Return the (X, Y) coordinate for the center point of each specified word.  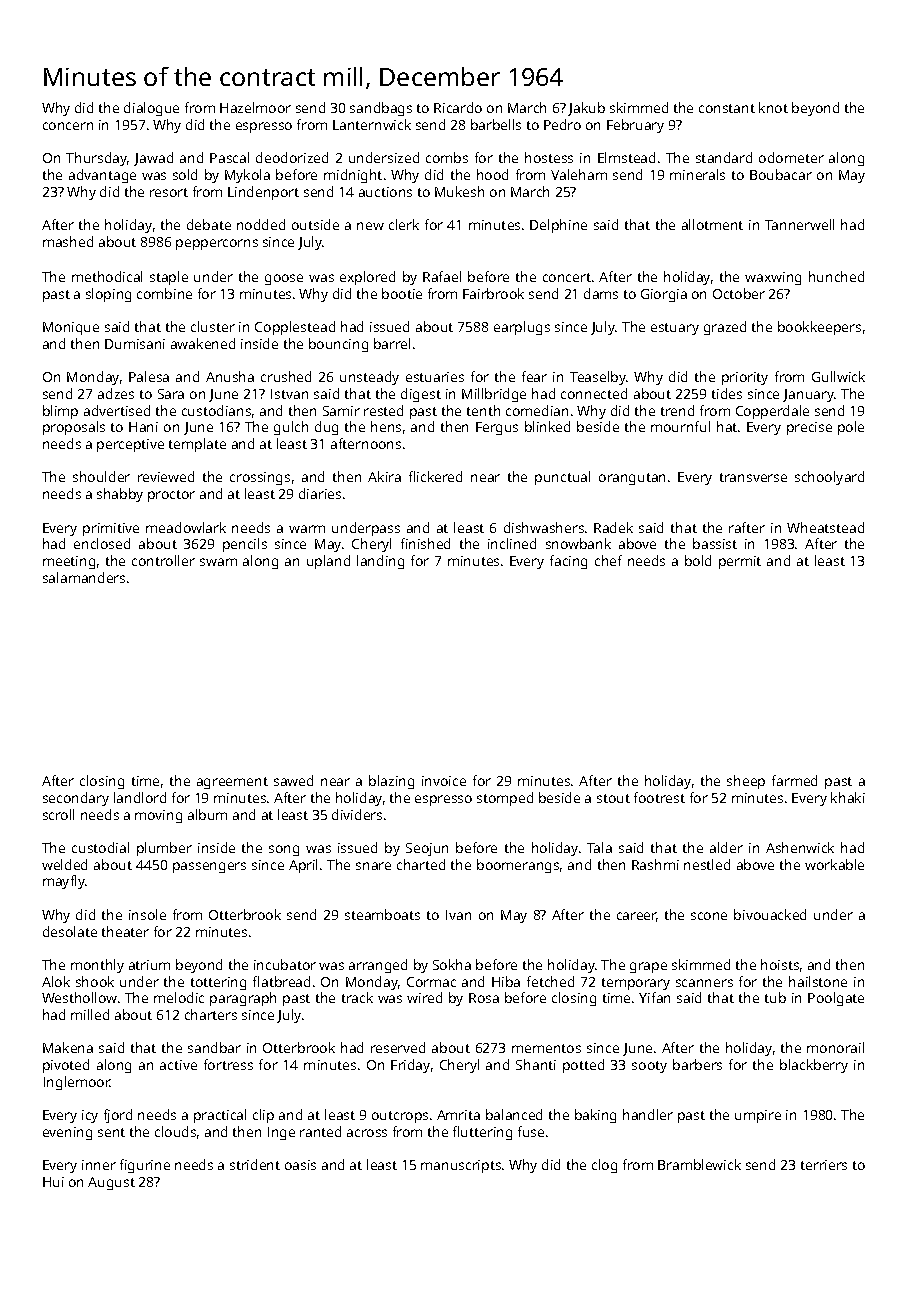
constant (727, 108)
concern (68, 126)
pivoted (66, 1066)
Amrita (458, 1115)
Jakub (586, 109)
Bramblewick (699, 1164)
